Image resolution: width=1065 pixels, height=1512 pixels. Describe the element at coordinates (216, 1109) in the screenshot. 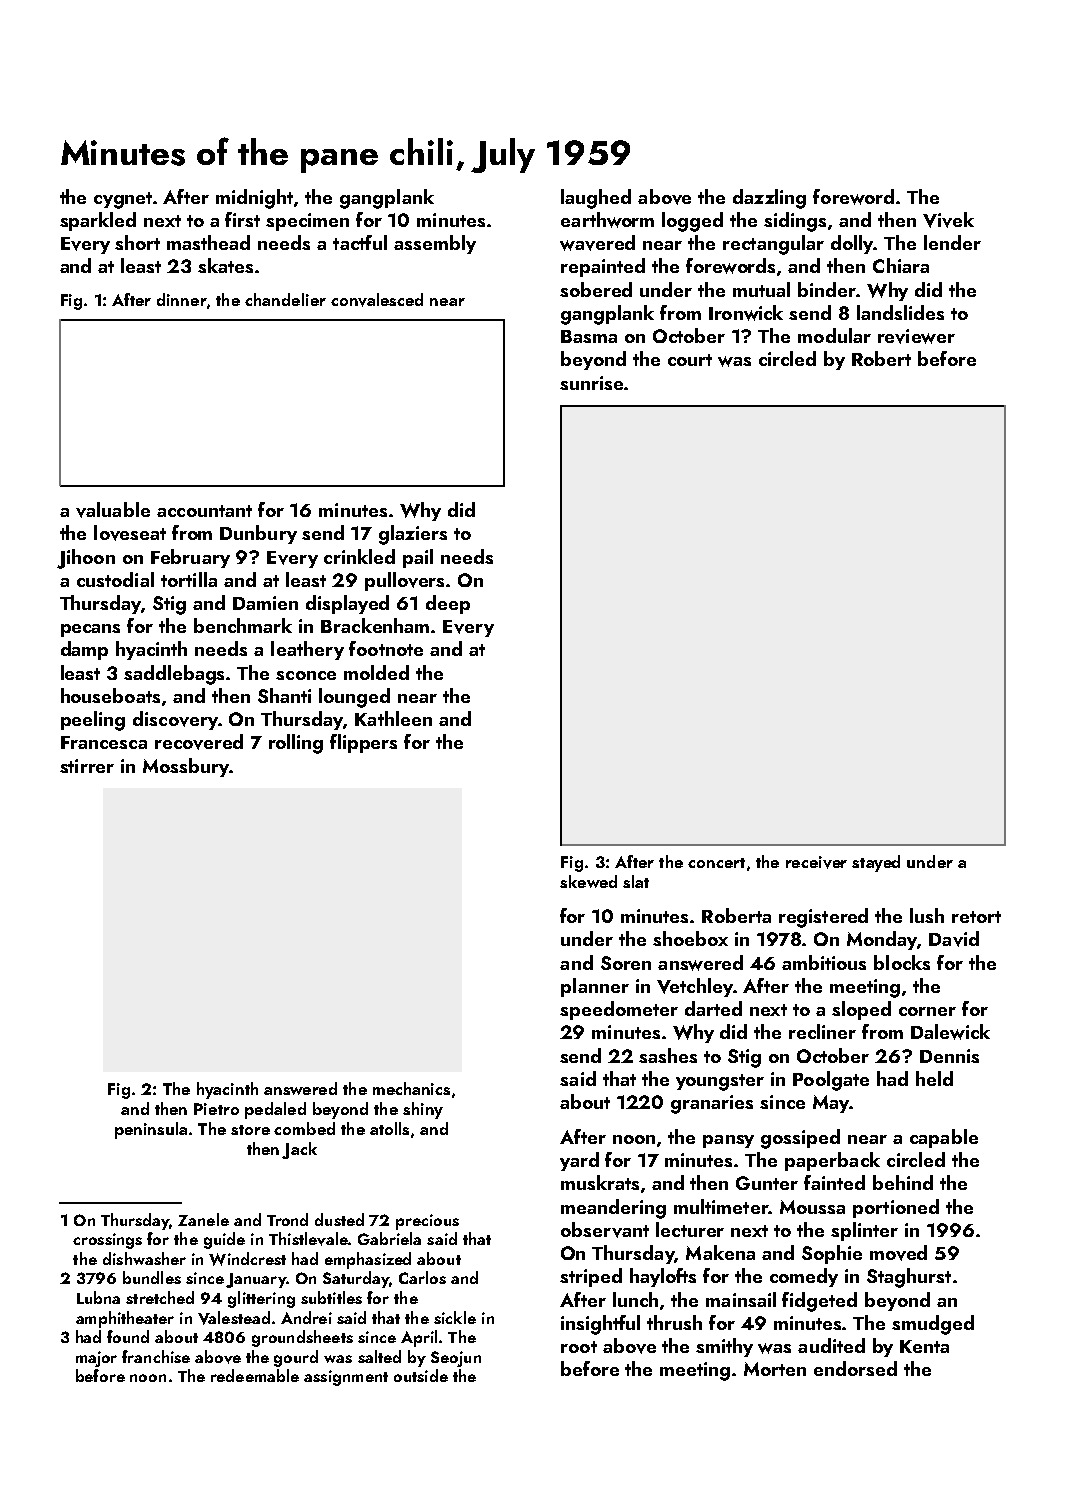

I see `Pietro` at that location.
